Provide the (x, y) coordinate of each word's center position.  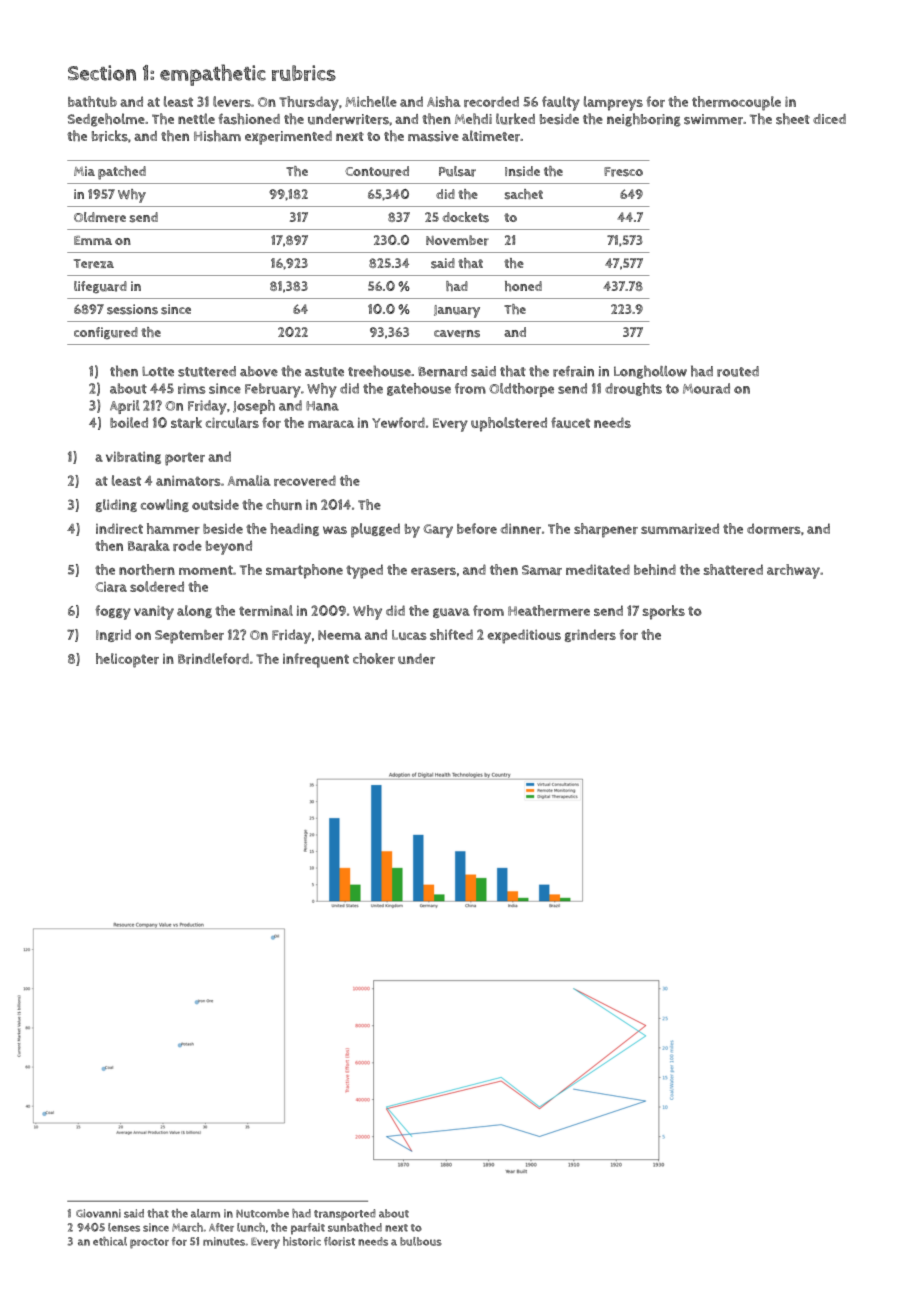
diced (829, 119)
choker (374, 658)
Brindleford (213, 658)
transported (345, 1215)
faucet (570, 422)
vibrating (133, 457)
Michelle (371, 101)
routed (738, 371)
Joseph (254, 407)
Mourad (706, 388)
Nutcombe (262, 1213)
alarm (205, 1213)
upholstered (509, 424)
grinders (590, 635)
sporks (664, 612)
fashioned (249, 119)
